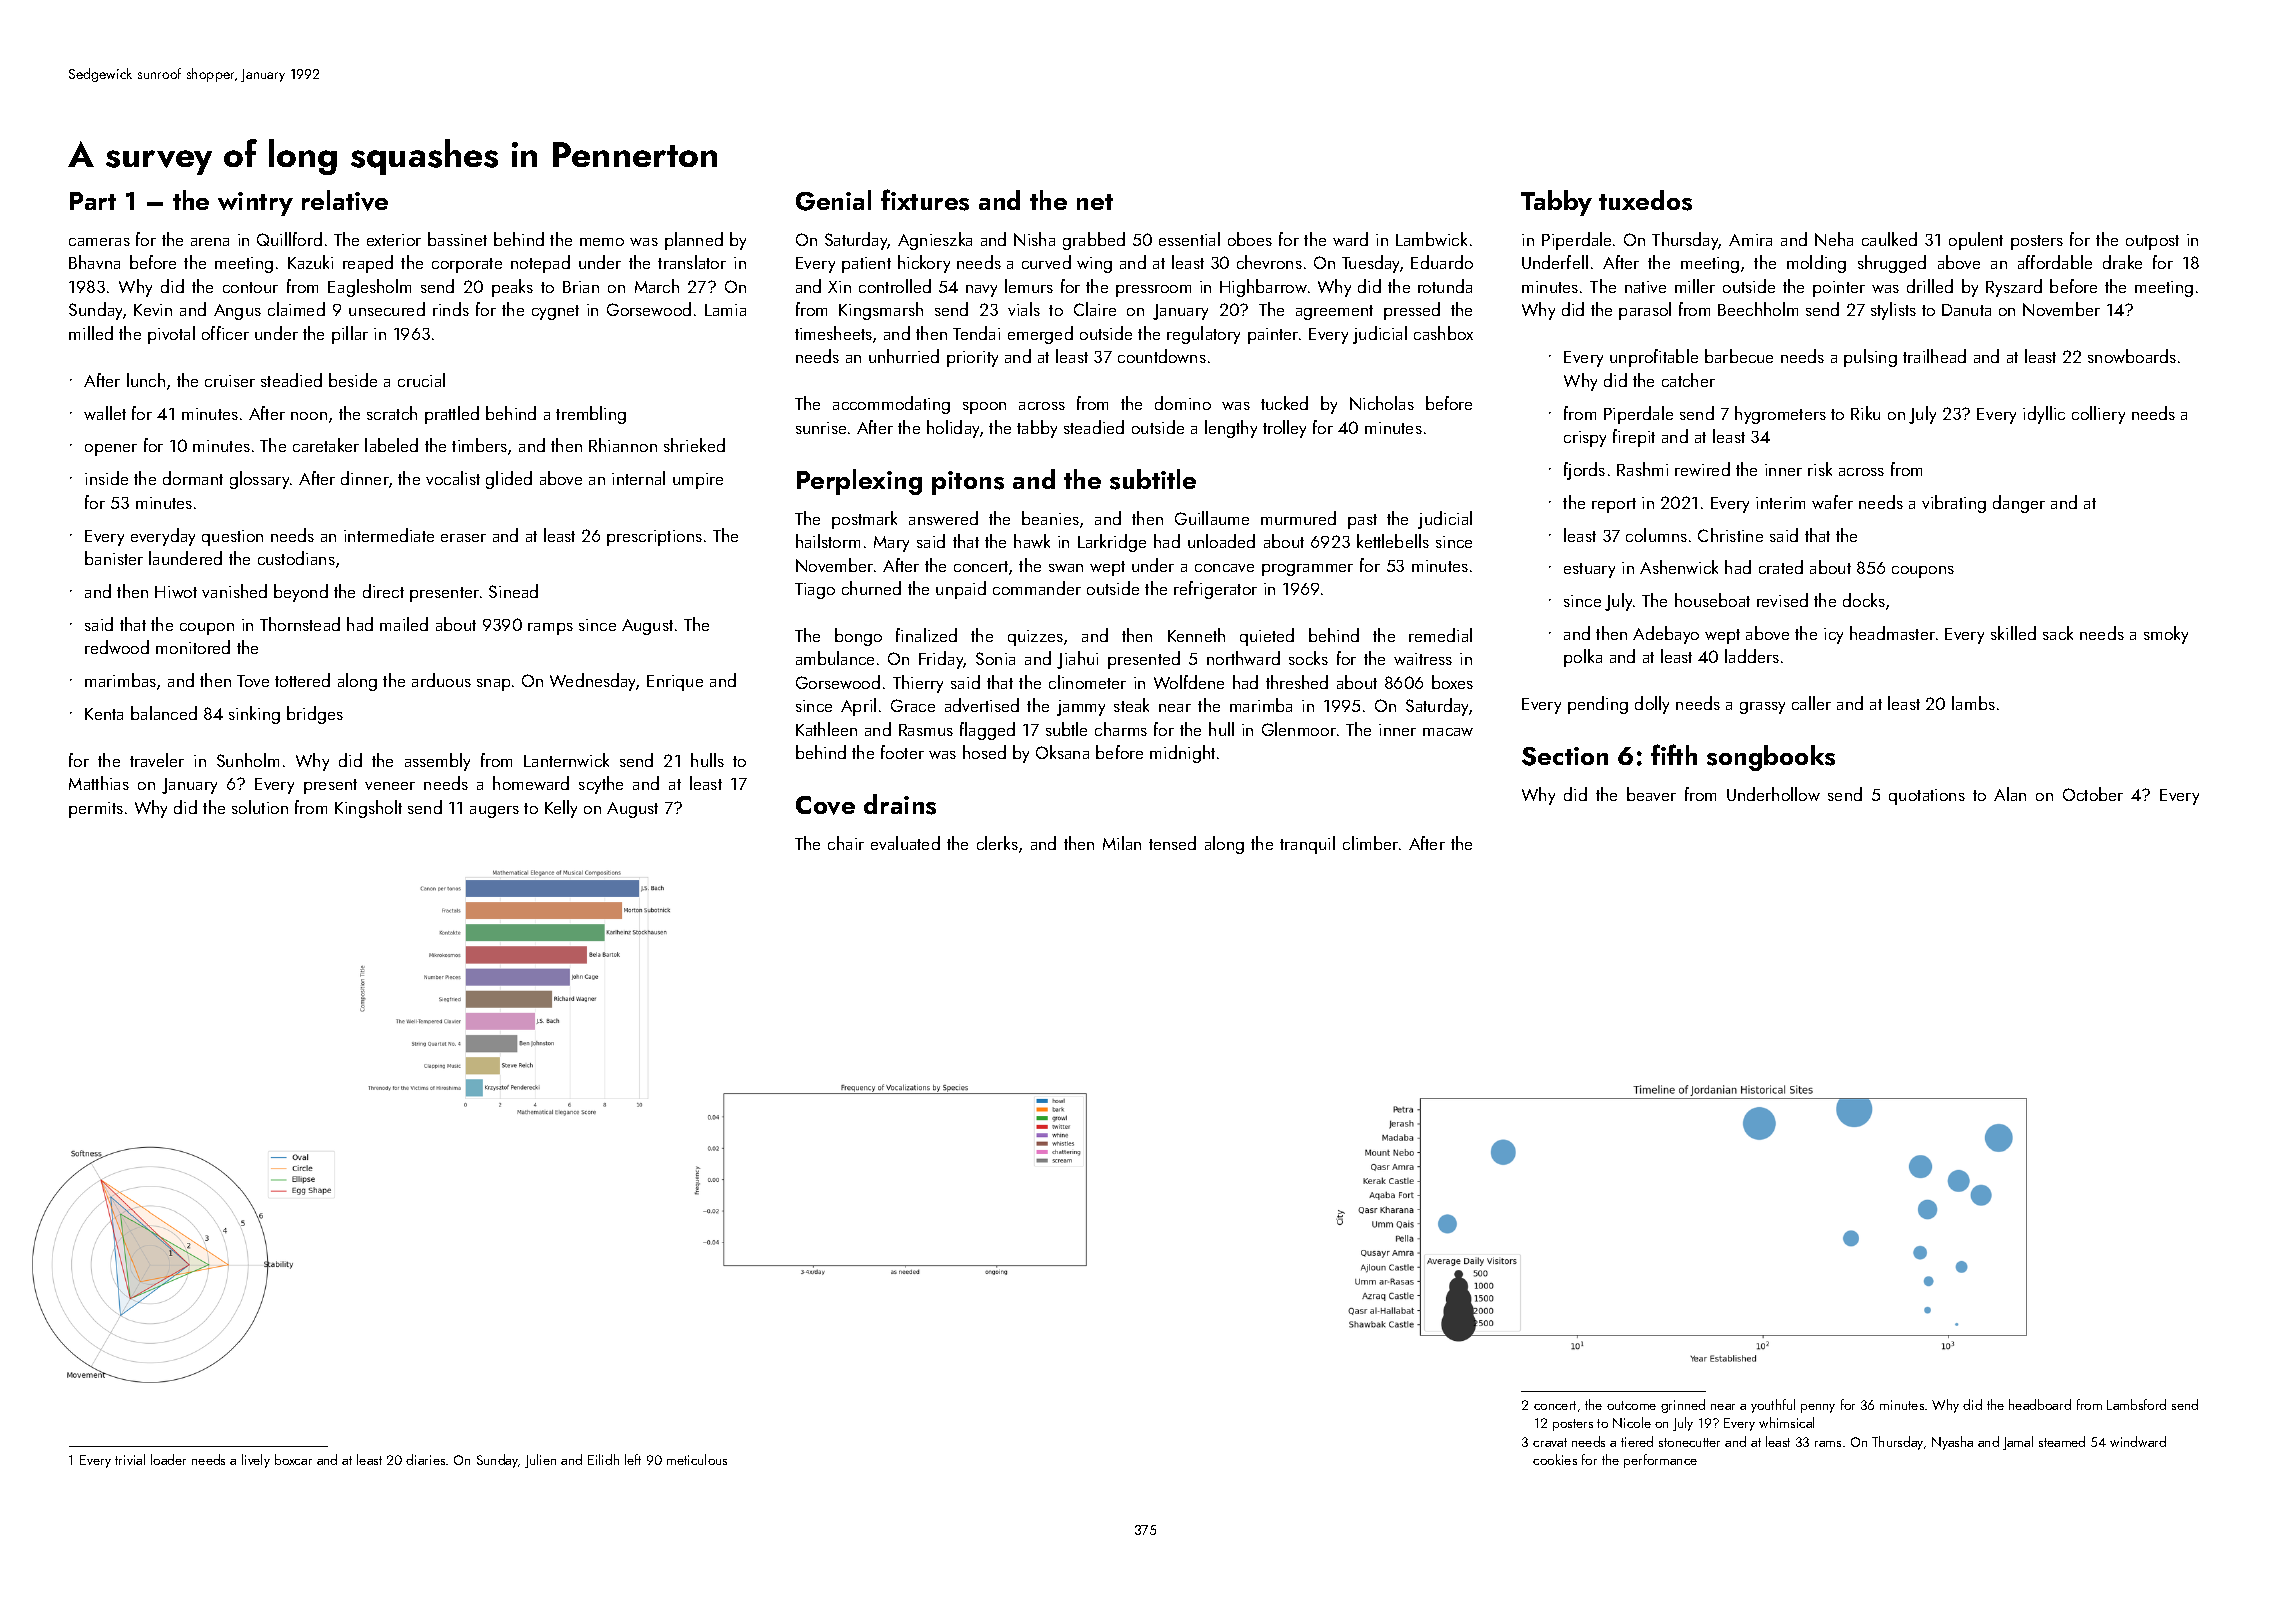 The height and width of the image is (1605, 2269). What do you see at coordinates (293, 1459) in the image?
I see `boxcar` at bounding box center [293, 1459].
